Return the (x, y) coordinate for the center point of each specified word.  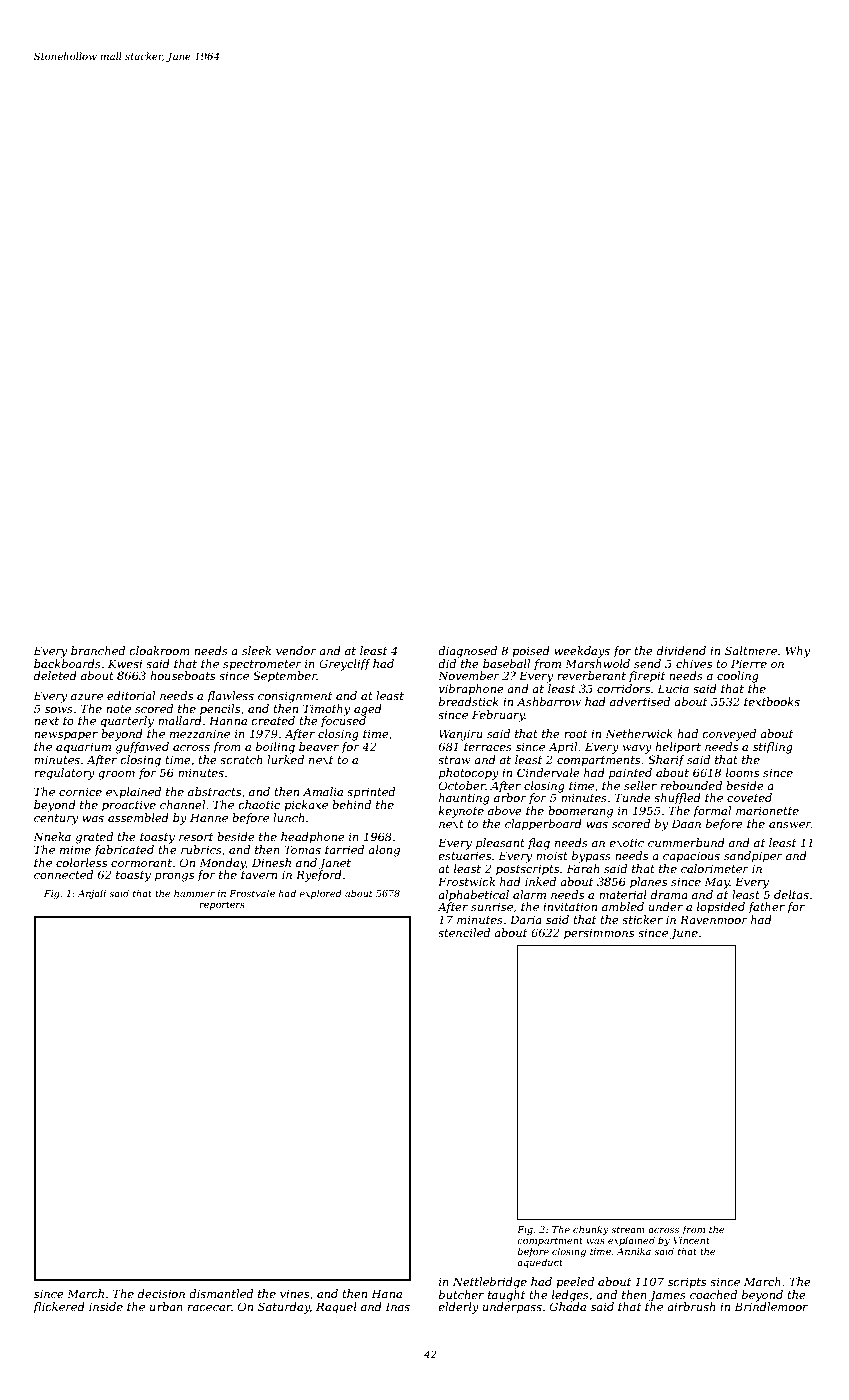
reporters (222, 905)
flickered (59, 1308)
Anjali (92, 894)
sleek (256, 650)
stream (628, 1229)
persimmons (599, 934)
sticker (642, 919)
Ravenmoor (714, 919)
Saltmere (751, 650)
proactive (129, 806)
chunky (591, 1230)
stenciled (464, 932)
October (462, 785)
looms (742, 772)
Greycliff (345, 665)
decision (161, 1293)
